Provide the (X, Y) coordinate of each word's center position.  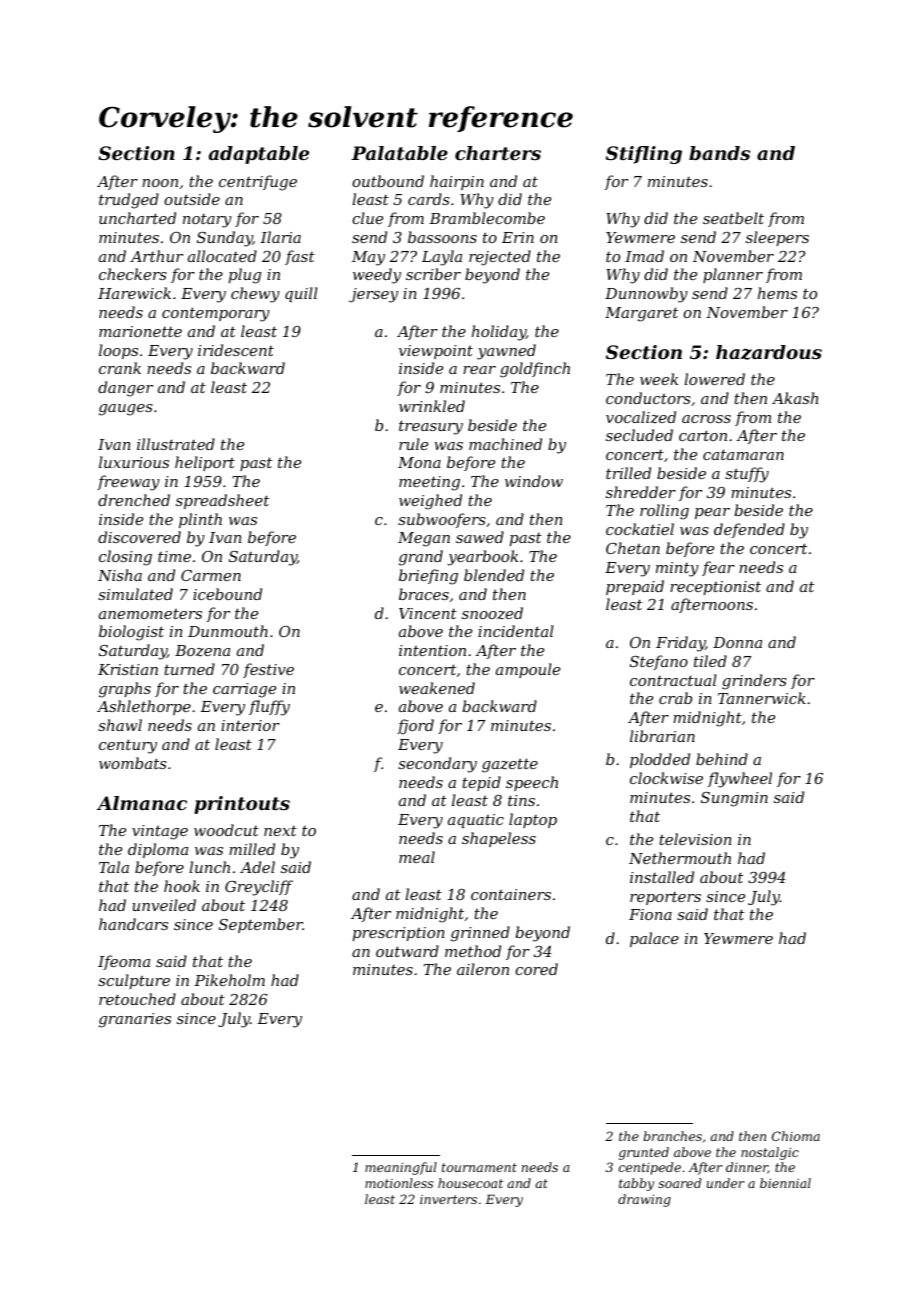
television (695, 839)
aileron (483, 969)
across (706, 419)
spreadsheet (222, 501)
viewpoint (436, 352)
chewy (255, 295)
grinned (480, 934)
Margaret (641, 314)
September (261, 925)
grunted (644, 1153)
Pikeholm (229, 980)
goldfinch (535, 370)
